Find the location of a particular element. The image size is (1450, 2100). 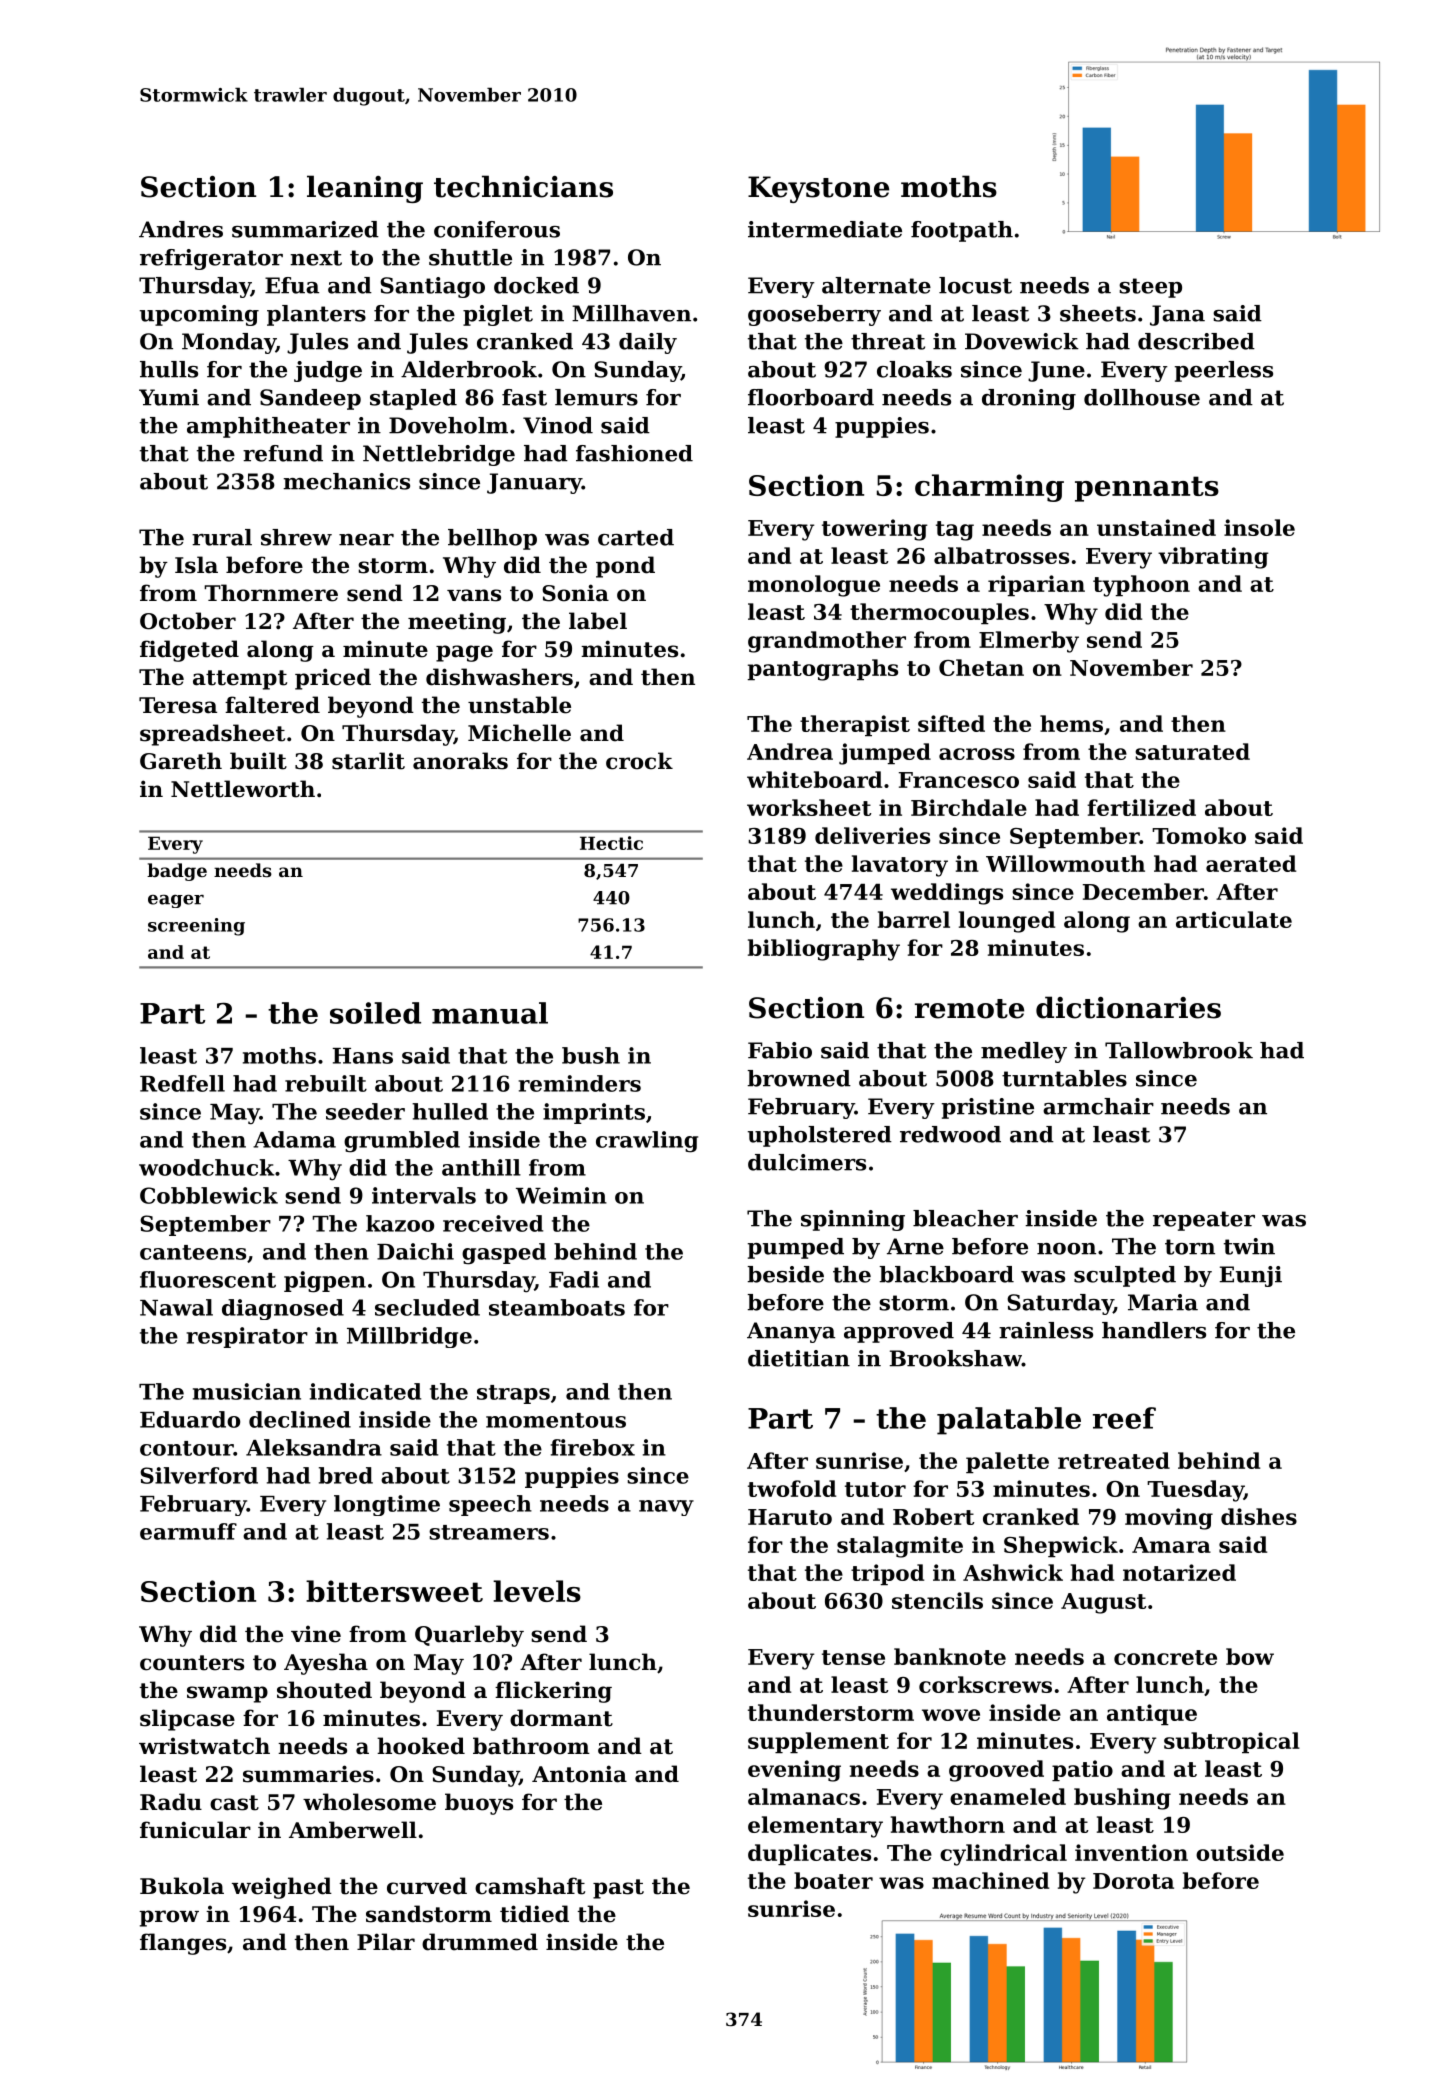

summarized is located at coordinates (305, 229).
